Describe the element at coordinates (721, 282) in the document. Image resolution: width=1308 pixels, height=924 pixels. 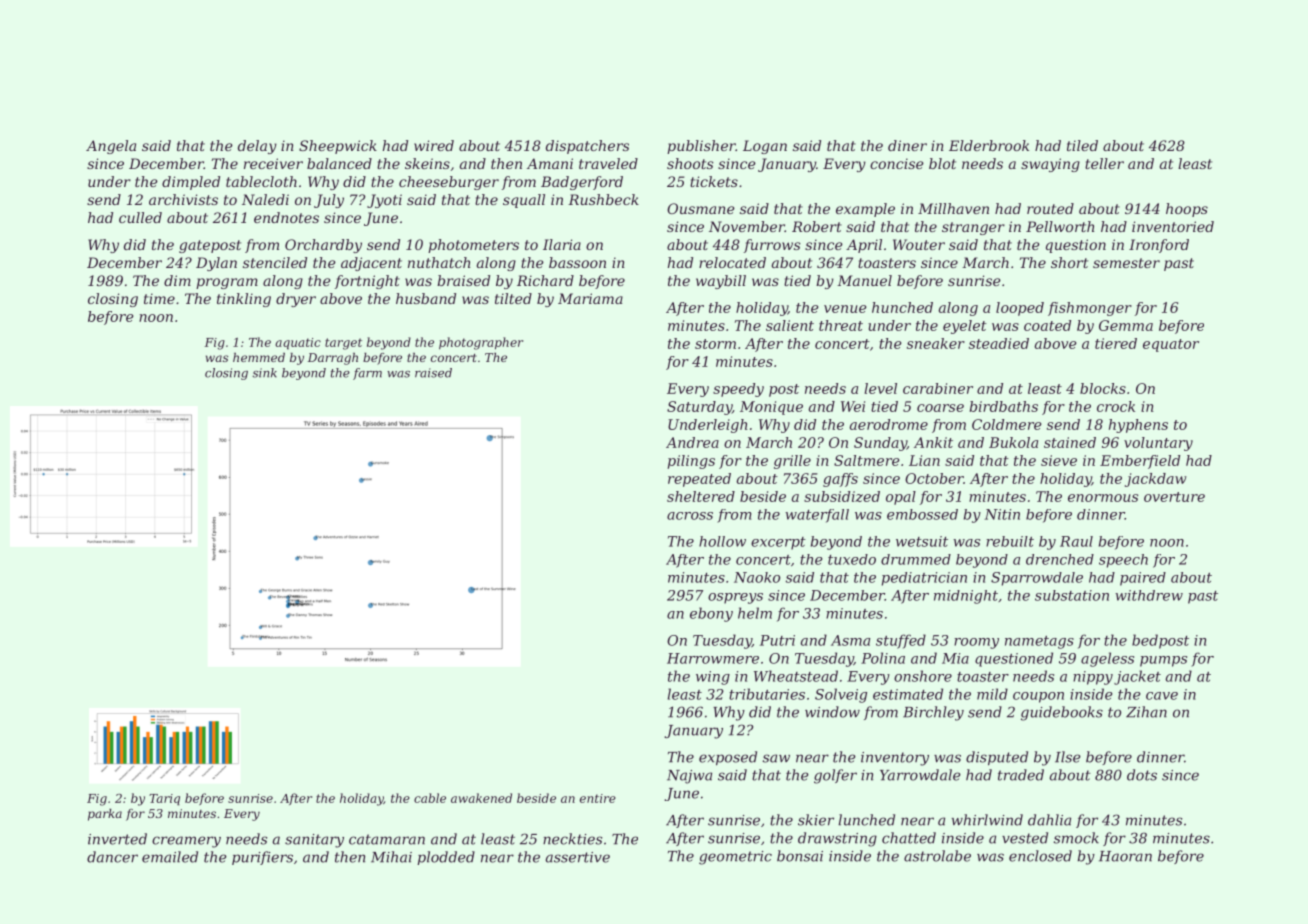
I see `waybill` at that location.
